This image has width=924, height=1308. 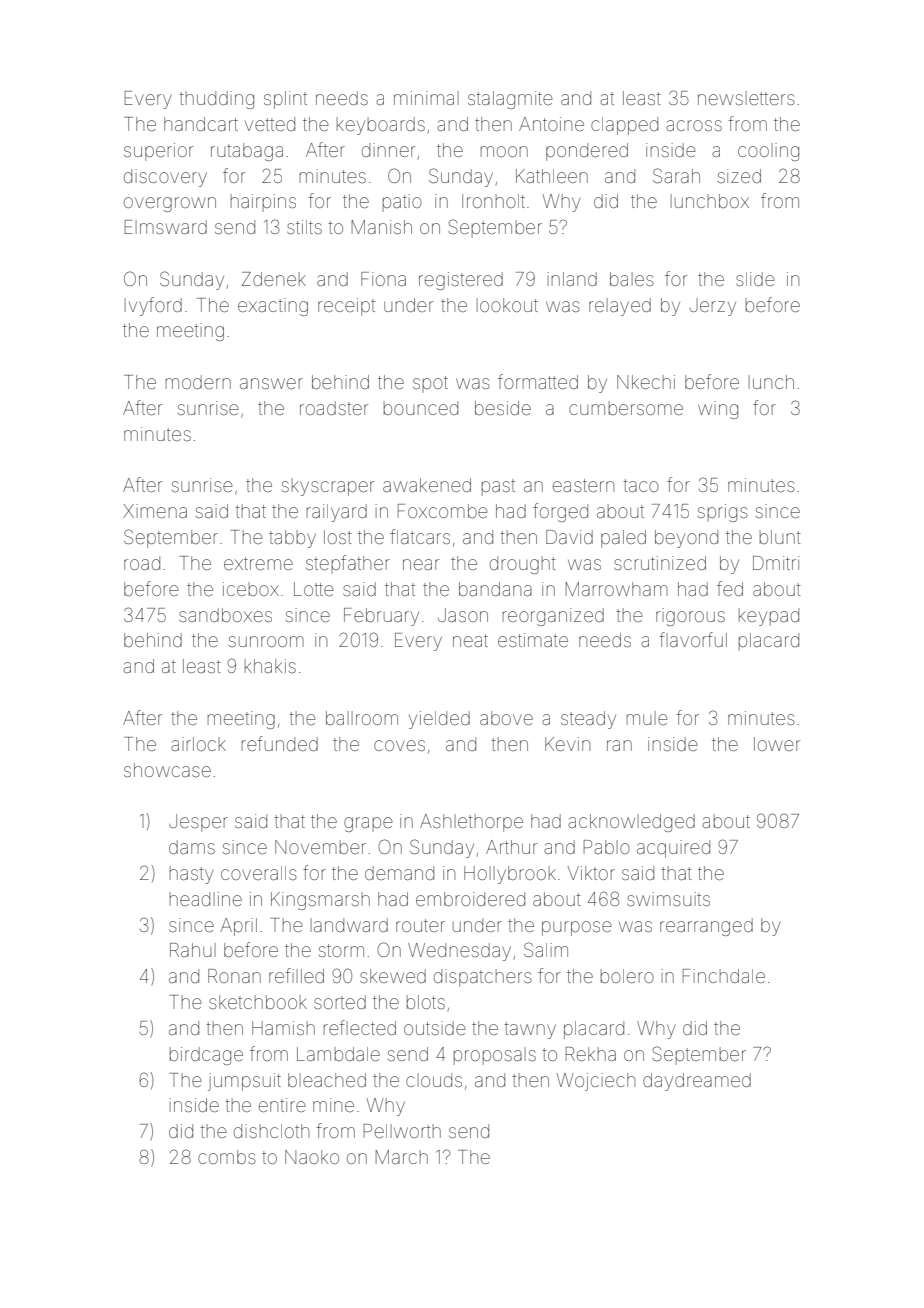 What do you see at coordinates (388, 150) in the image?
I see `dinner` at bounding box center [388, 150].
